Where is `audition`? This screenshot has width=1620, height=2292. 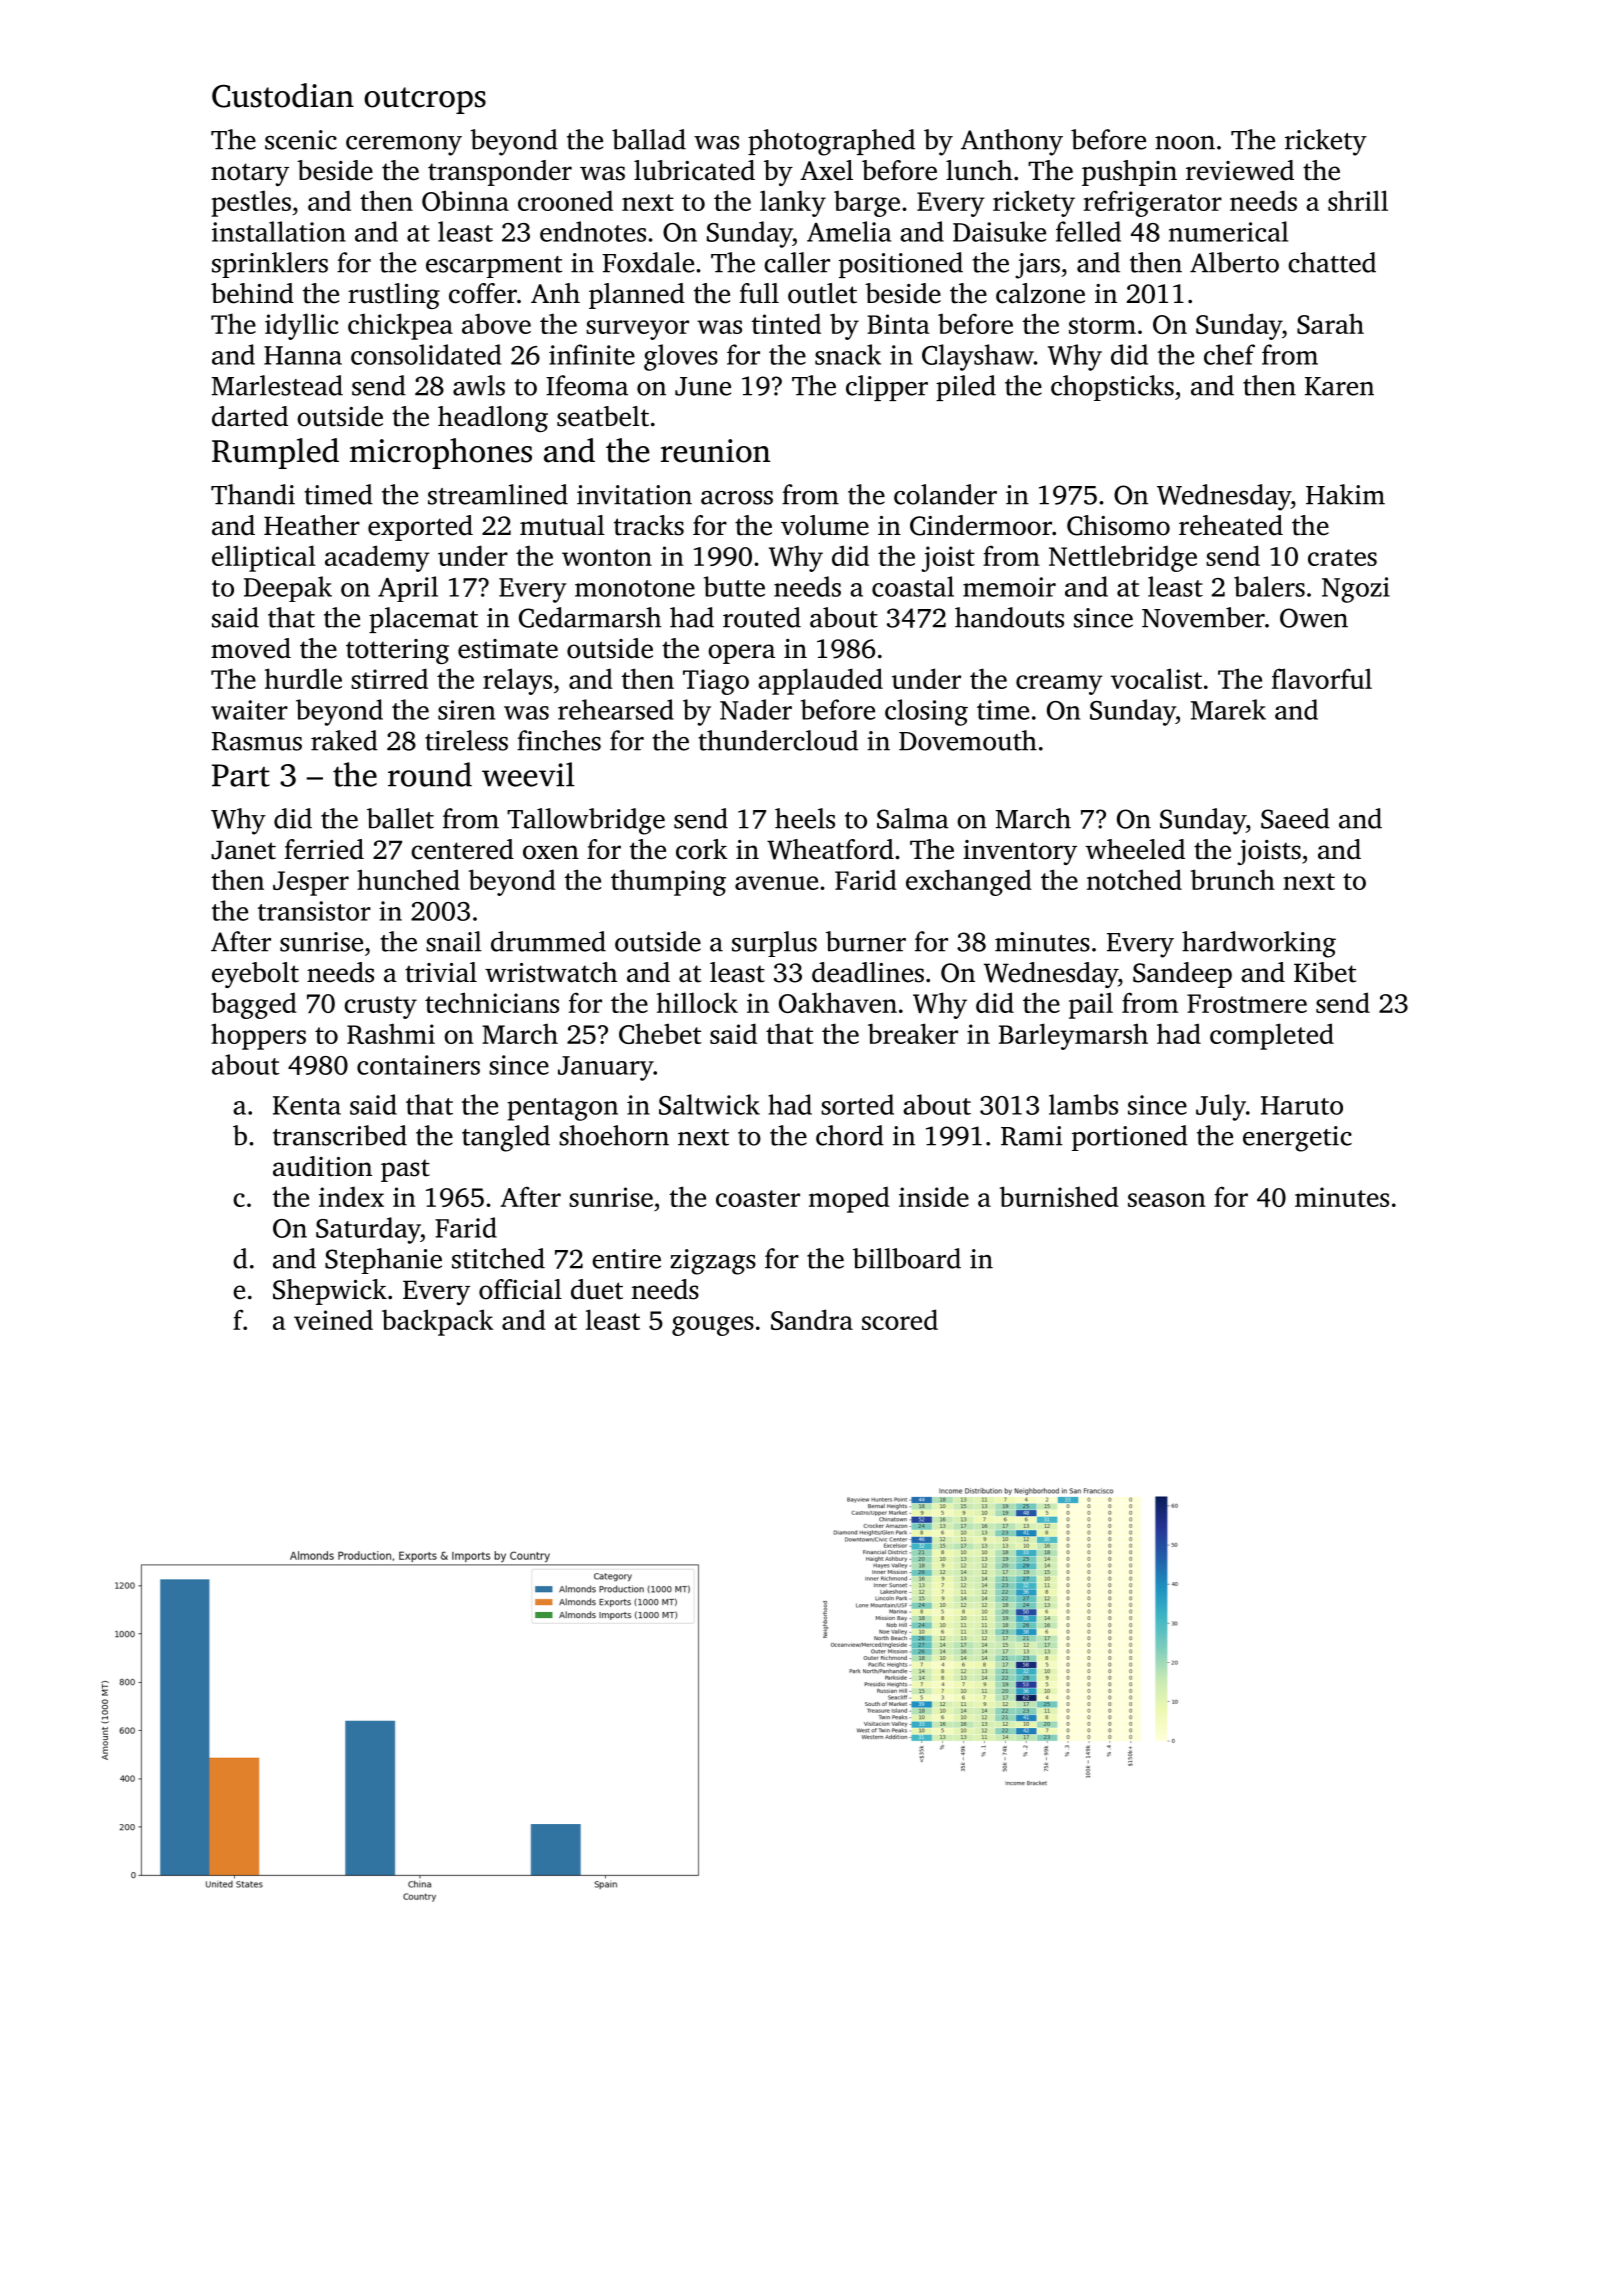
audition is located at coordinates (322, 1166).
